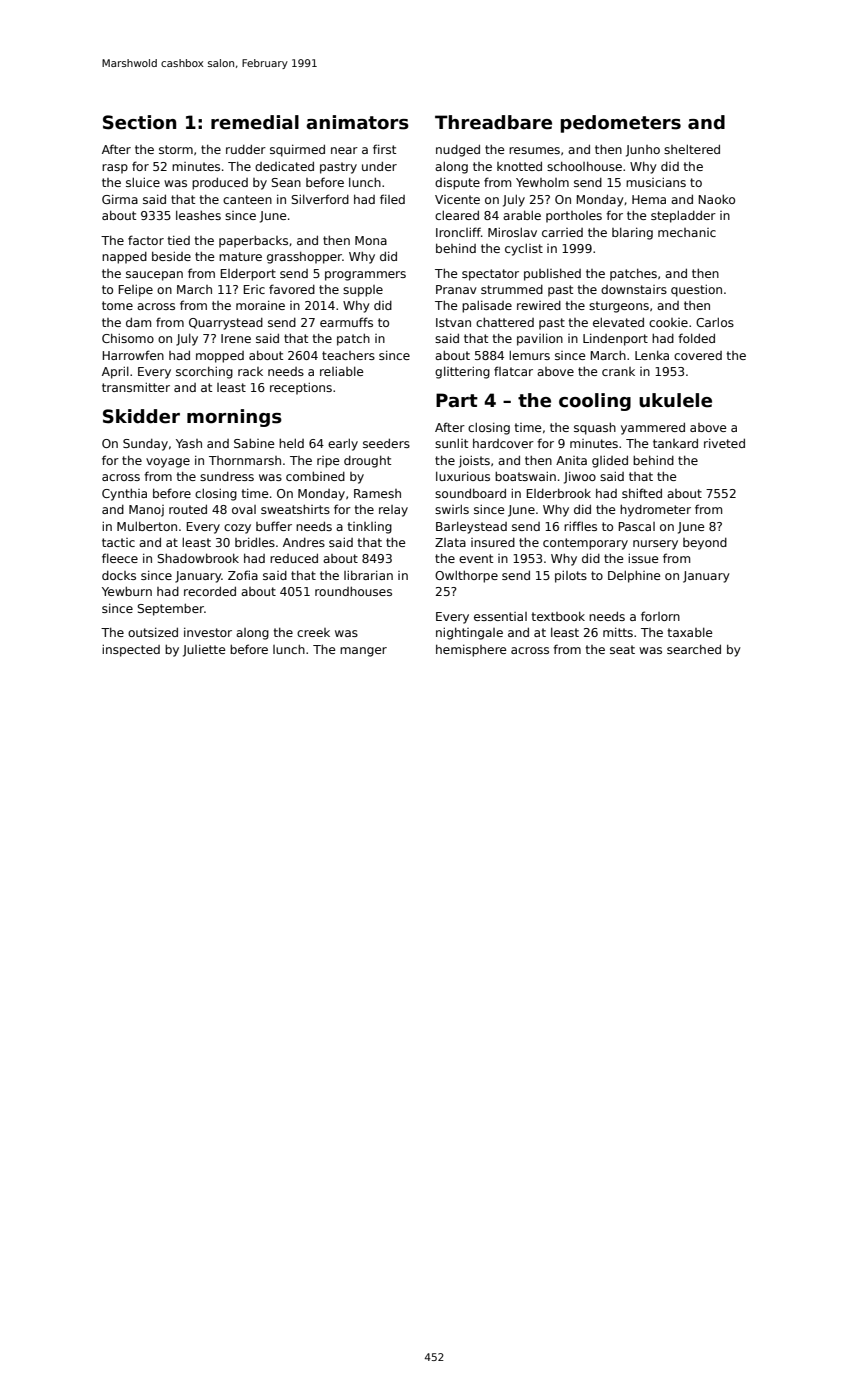 This screenshot has width=849, height=1400. Describe the element at coordinates (133, 355) in the screenshot. I see `Harrowfen` at that location.
